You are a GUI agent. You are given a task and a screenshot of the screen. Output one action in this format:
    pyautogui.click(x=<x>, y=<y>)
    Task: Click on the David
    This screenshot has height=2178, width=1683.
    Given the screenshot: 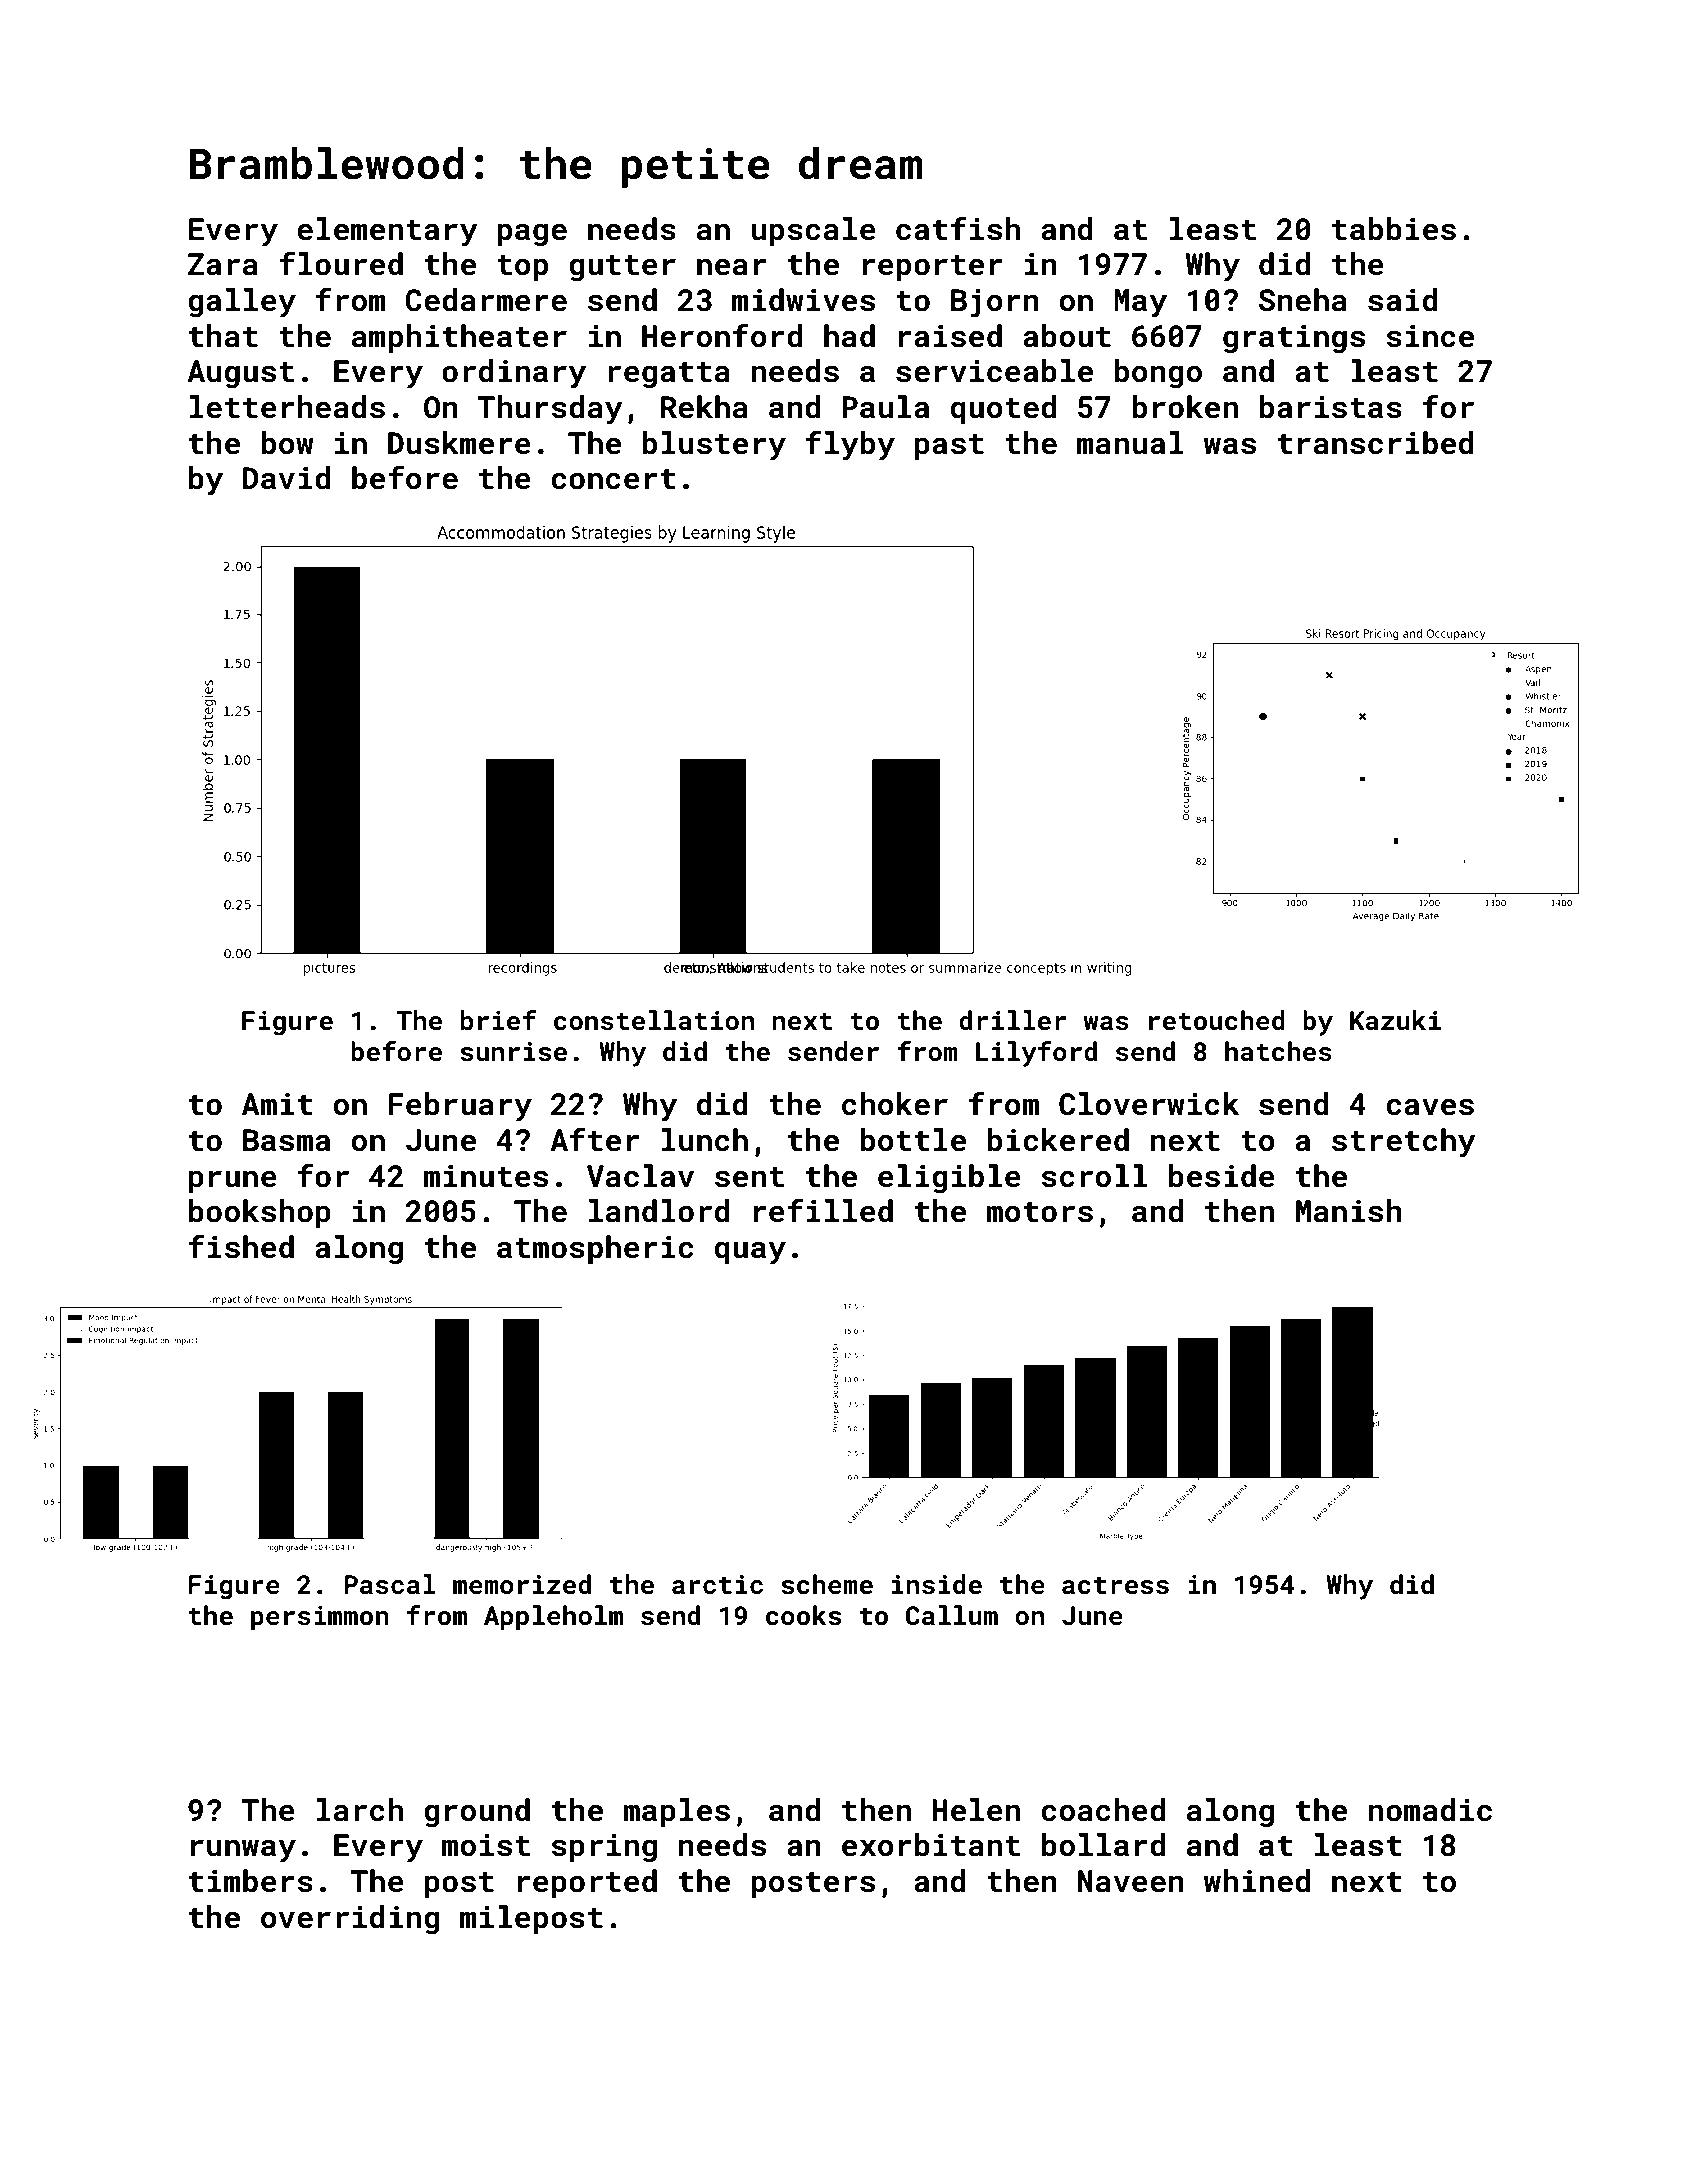 What is the action you would take?
    pyautogui.click(x=286, y=478)
